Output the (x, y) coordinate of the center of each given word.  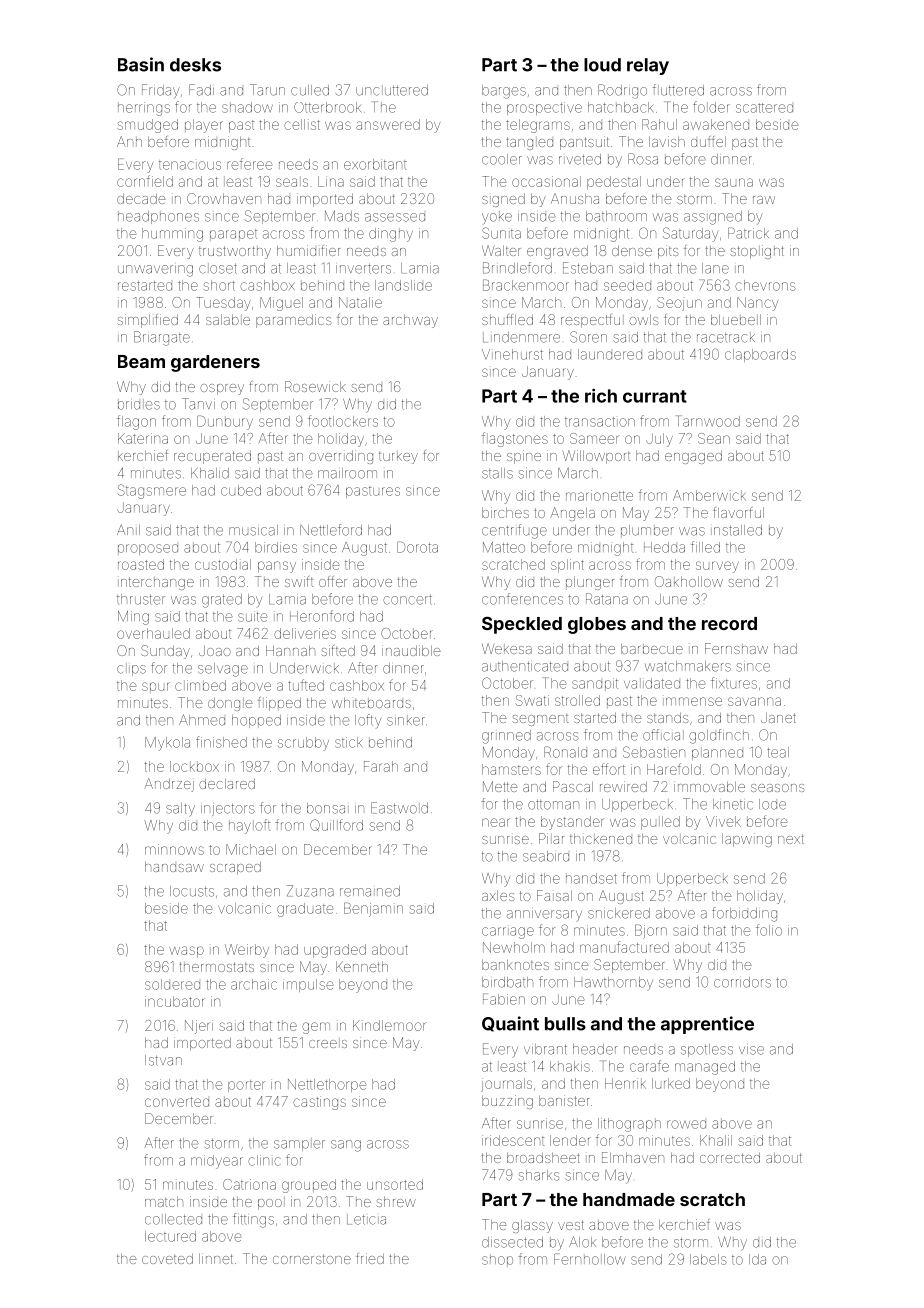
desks (195, 65)
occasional (546, 181)
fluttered (678, 90)
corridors (742, 982)
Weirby (247, 951)
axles (498, 896)
